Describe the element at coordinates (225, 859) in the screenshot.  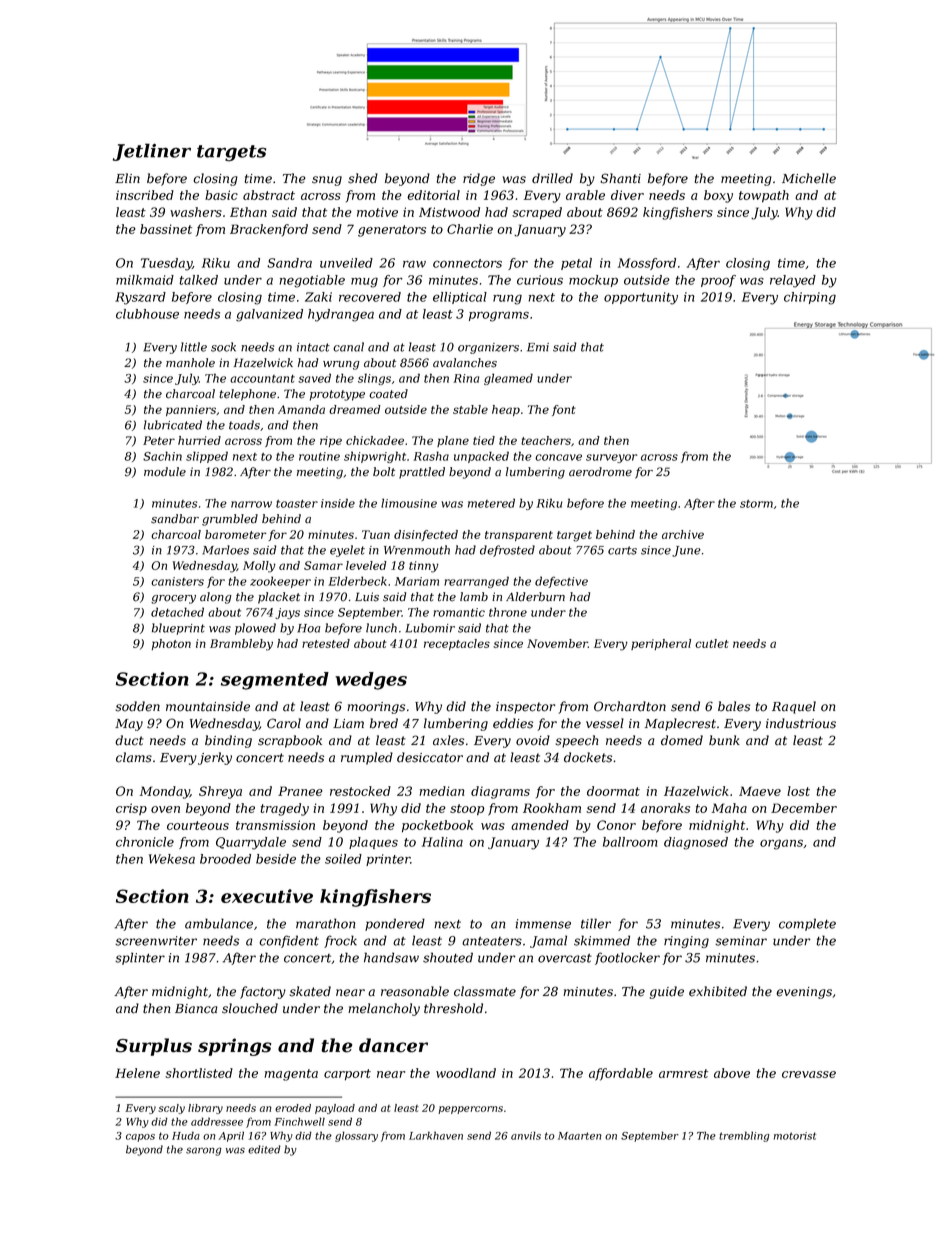
I see `brooded` at that location.
